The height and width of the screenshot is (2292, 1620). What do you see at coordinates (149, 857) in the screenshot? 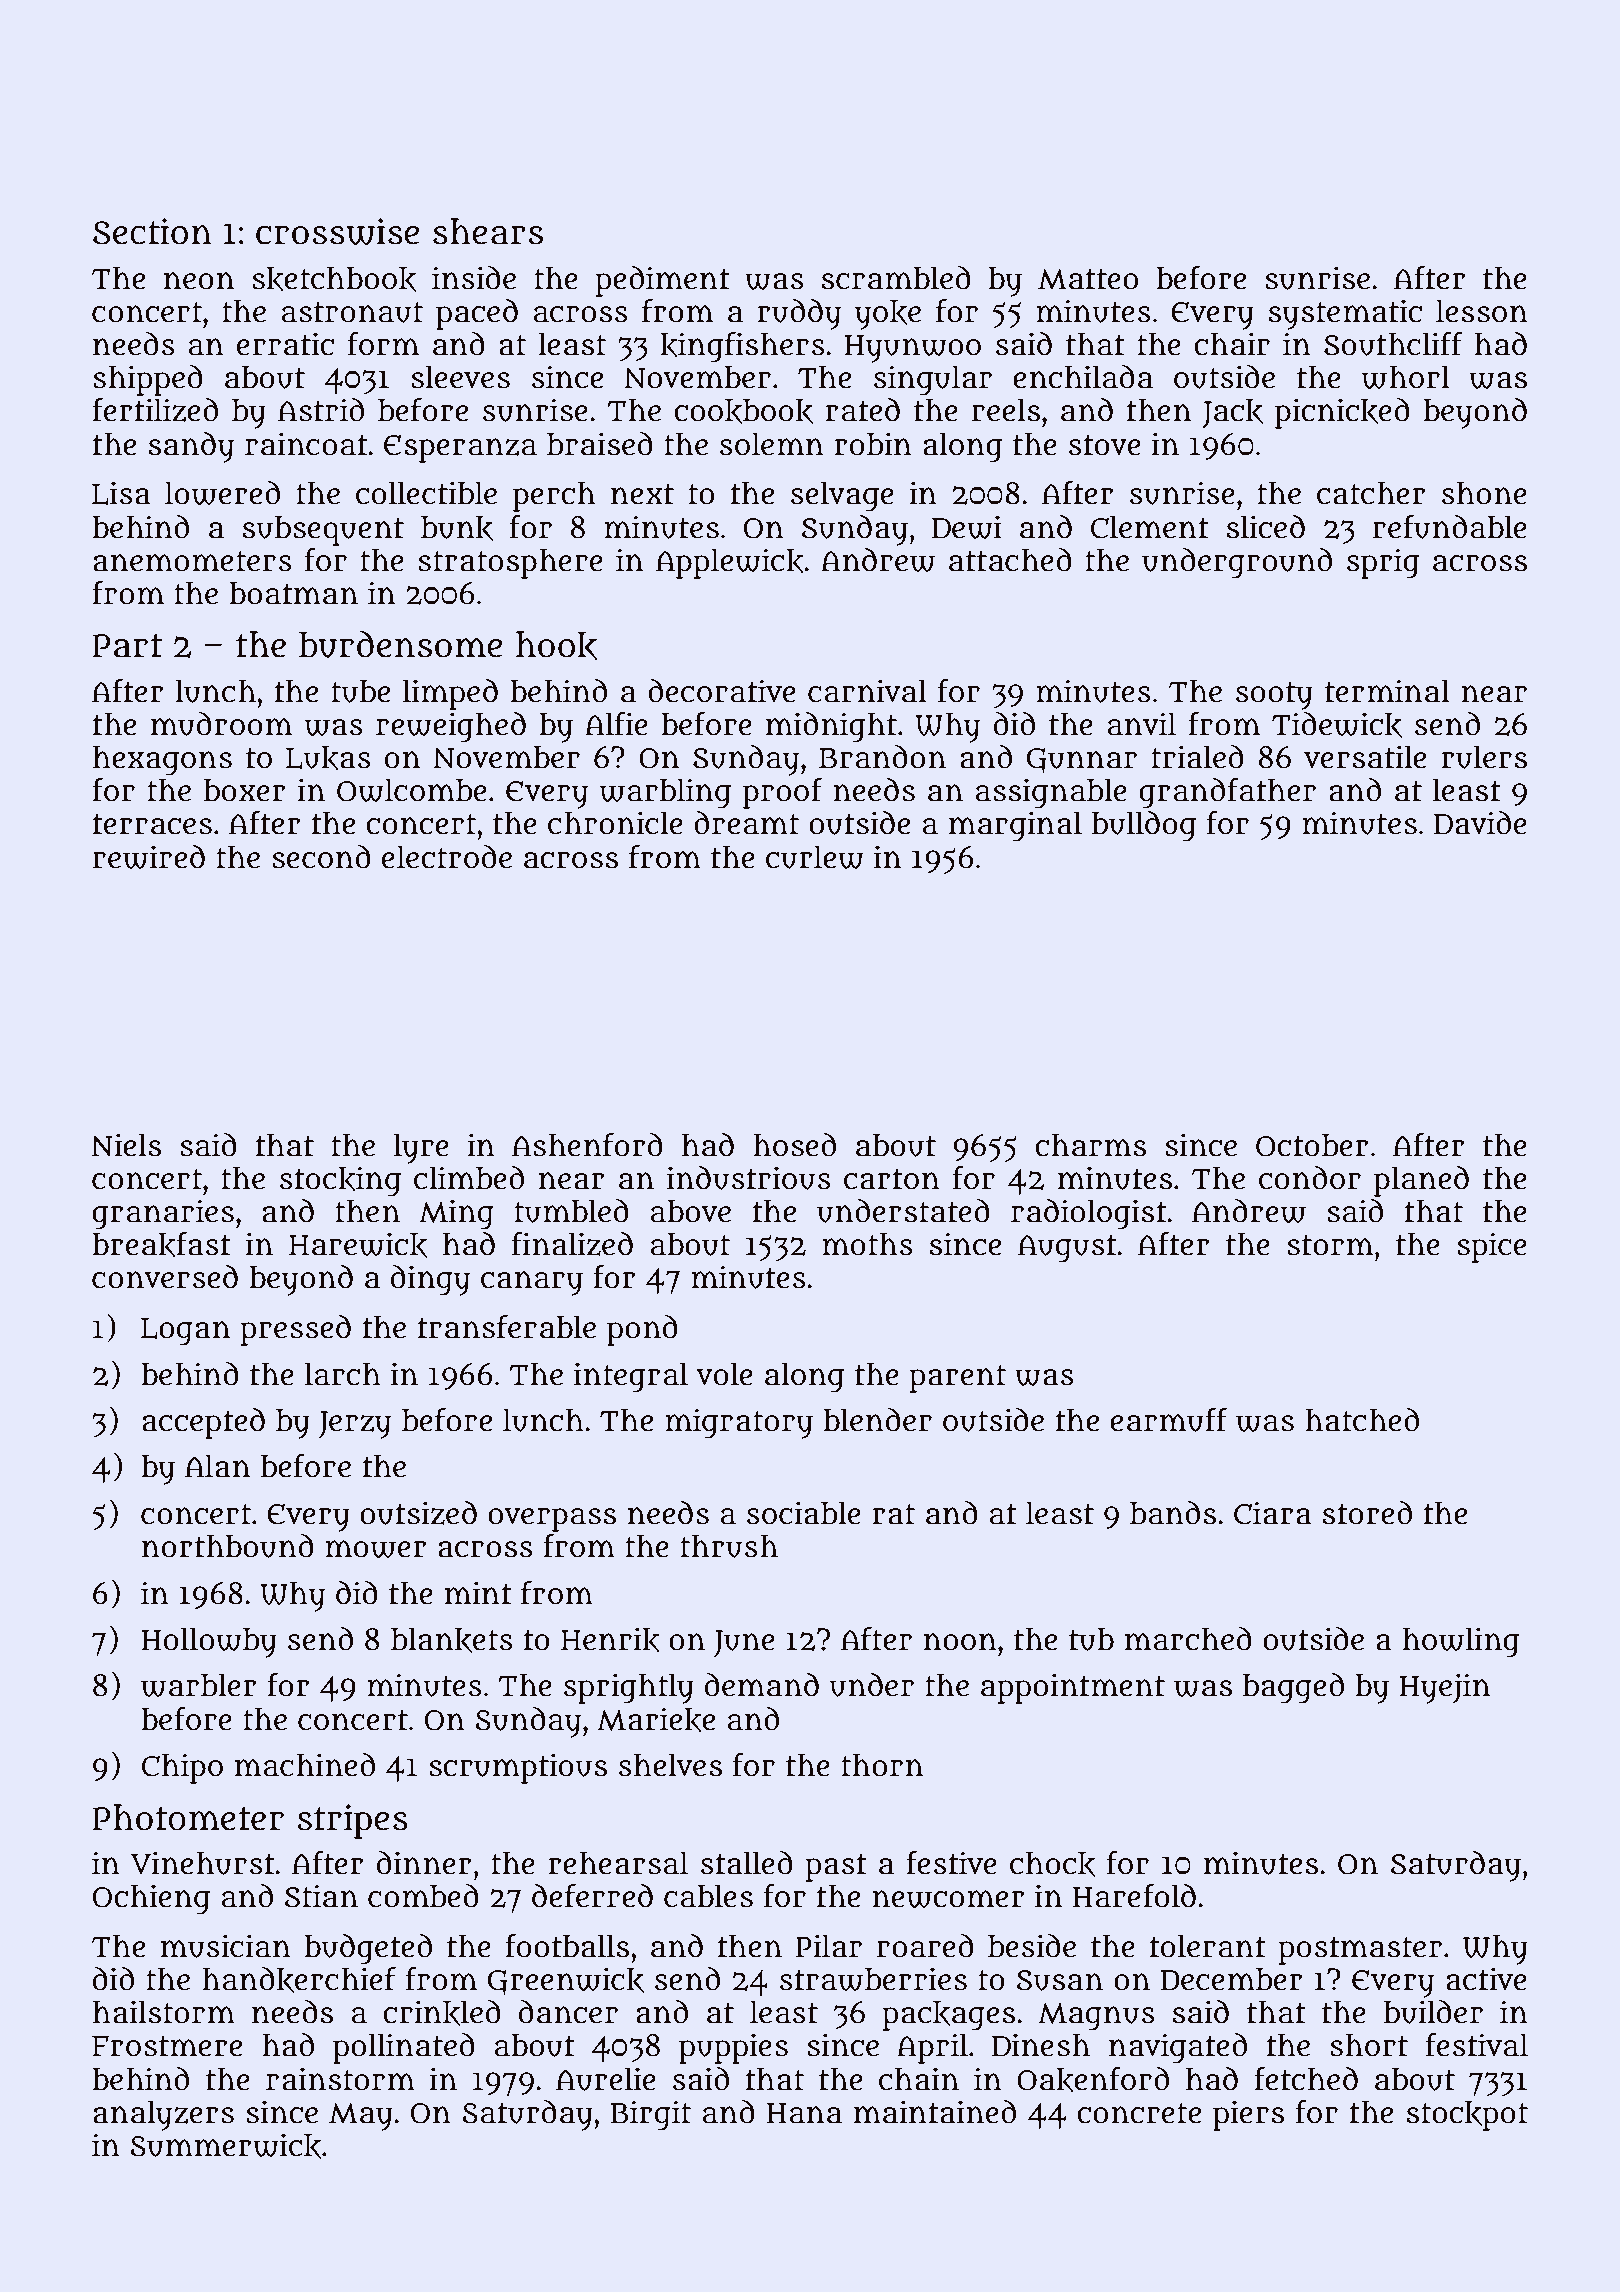
I see `rewired` at bounding box center [149, 857].
